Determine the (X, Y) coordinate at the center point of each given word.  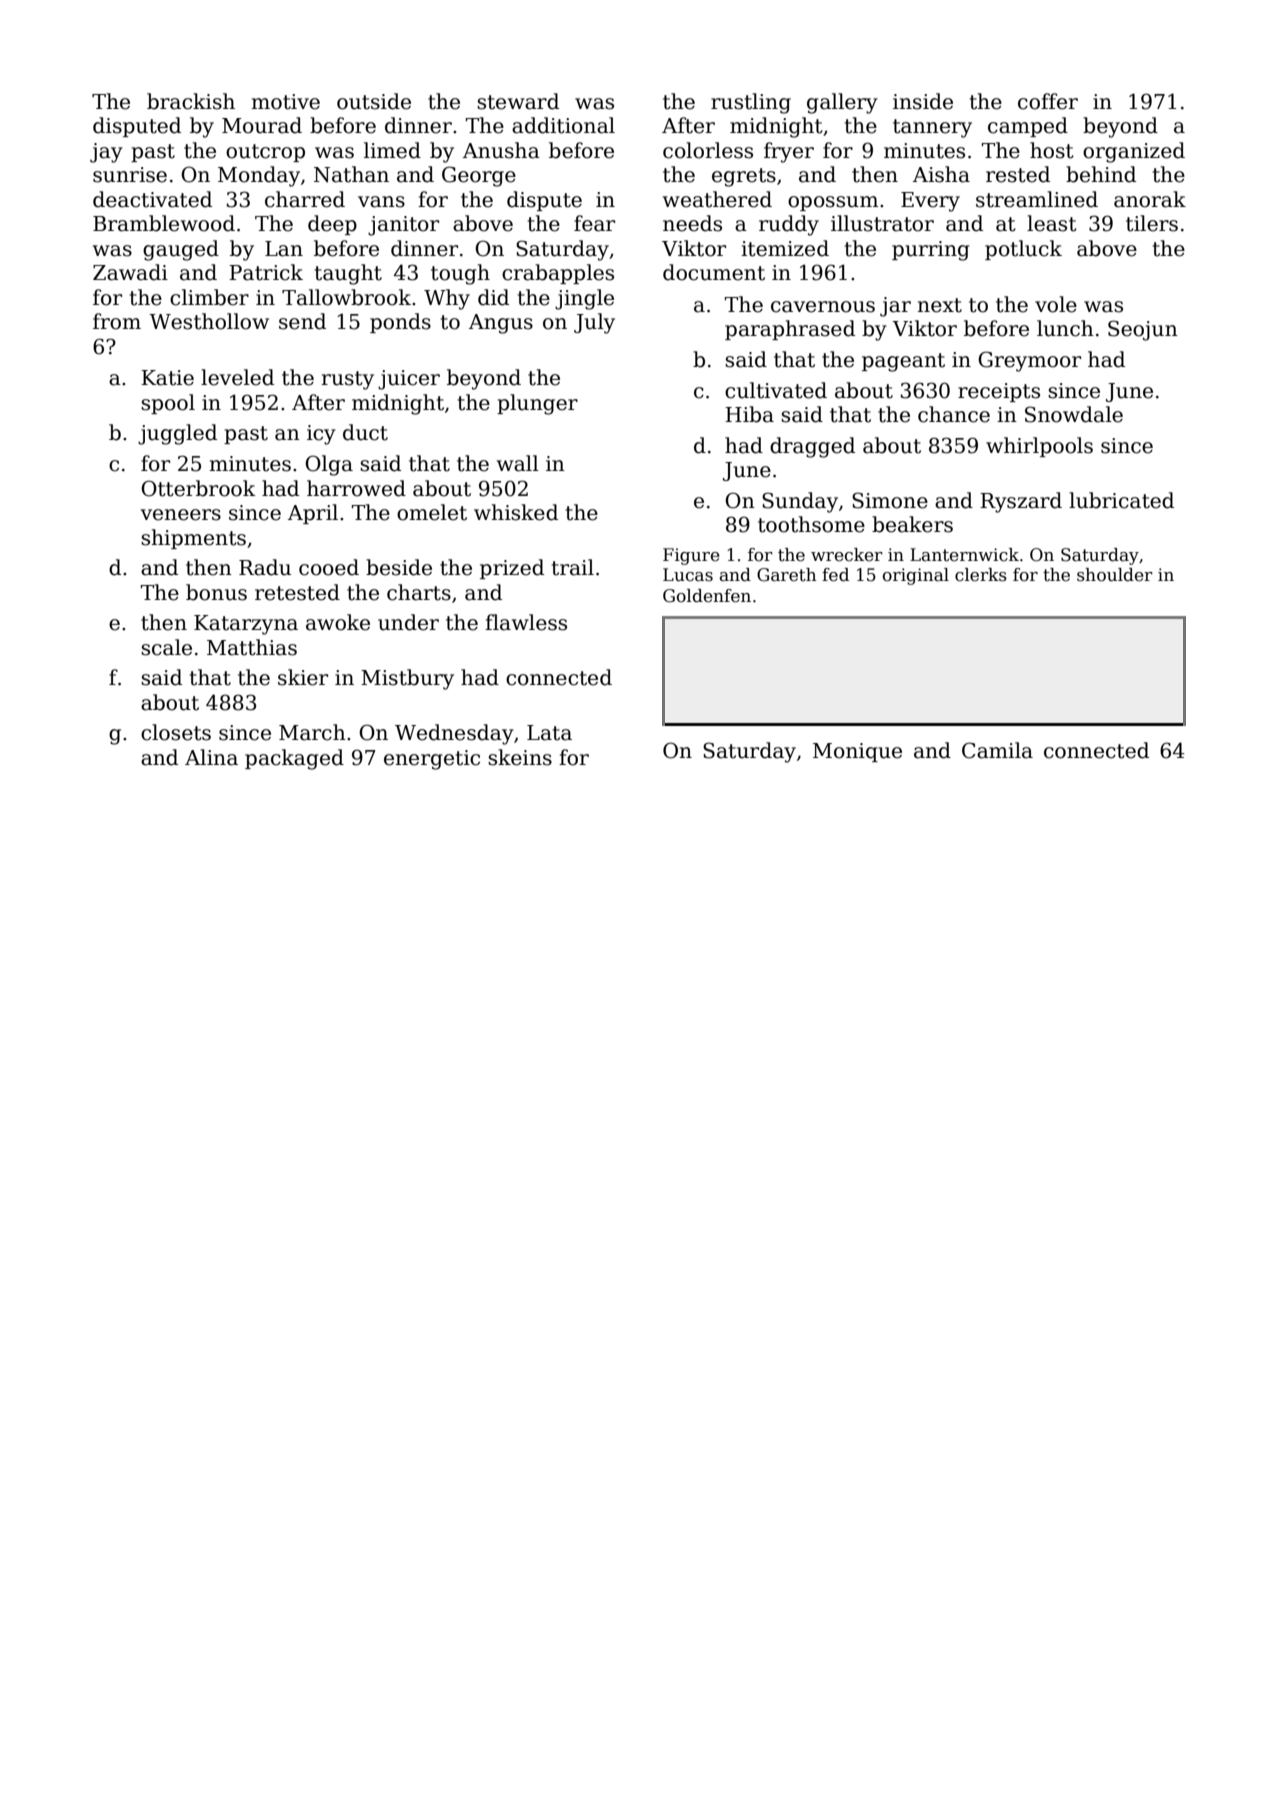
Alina (211, 757)
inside (923, 101)
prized (512, 569)
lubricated (1121, 500)
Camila (997, 750)
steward (518, 101)
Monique (857, 752)
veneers (181, 515)
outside (374, 101)
